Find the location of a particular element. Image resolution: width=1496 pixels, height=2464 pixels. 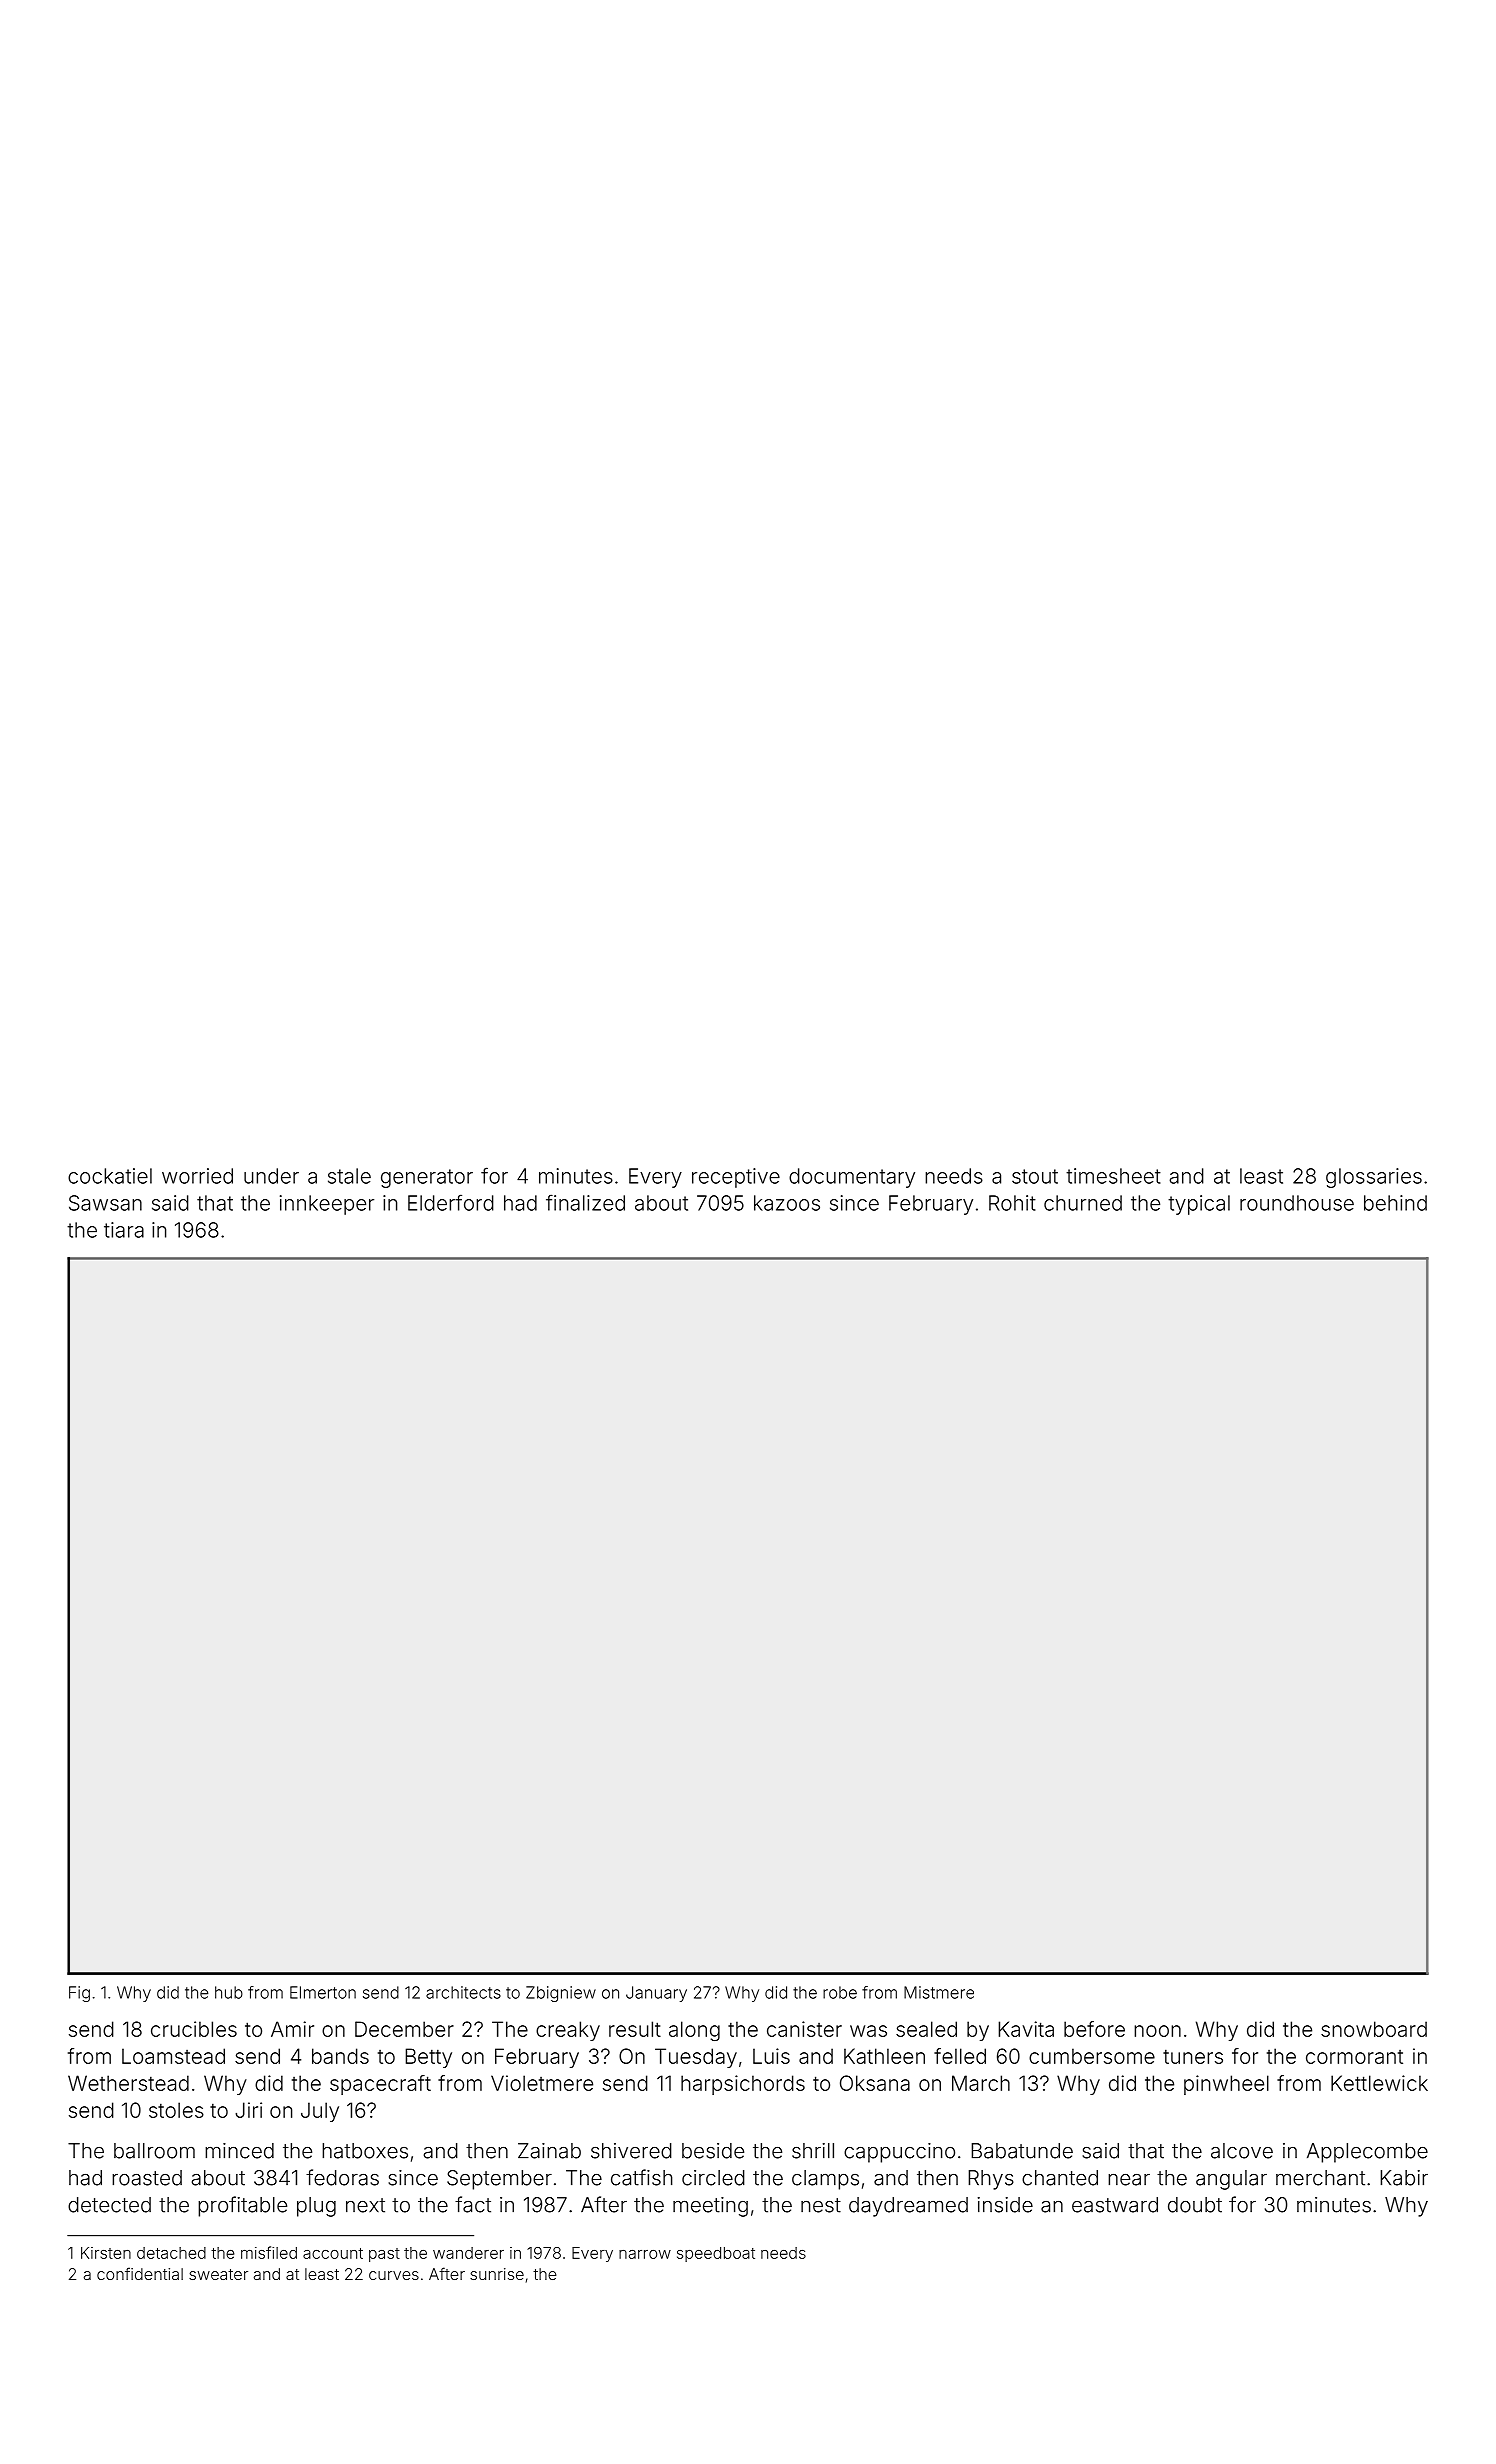

generator is located at coordinates (427, 1178).
